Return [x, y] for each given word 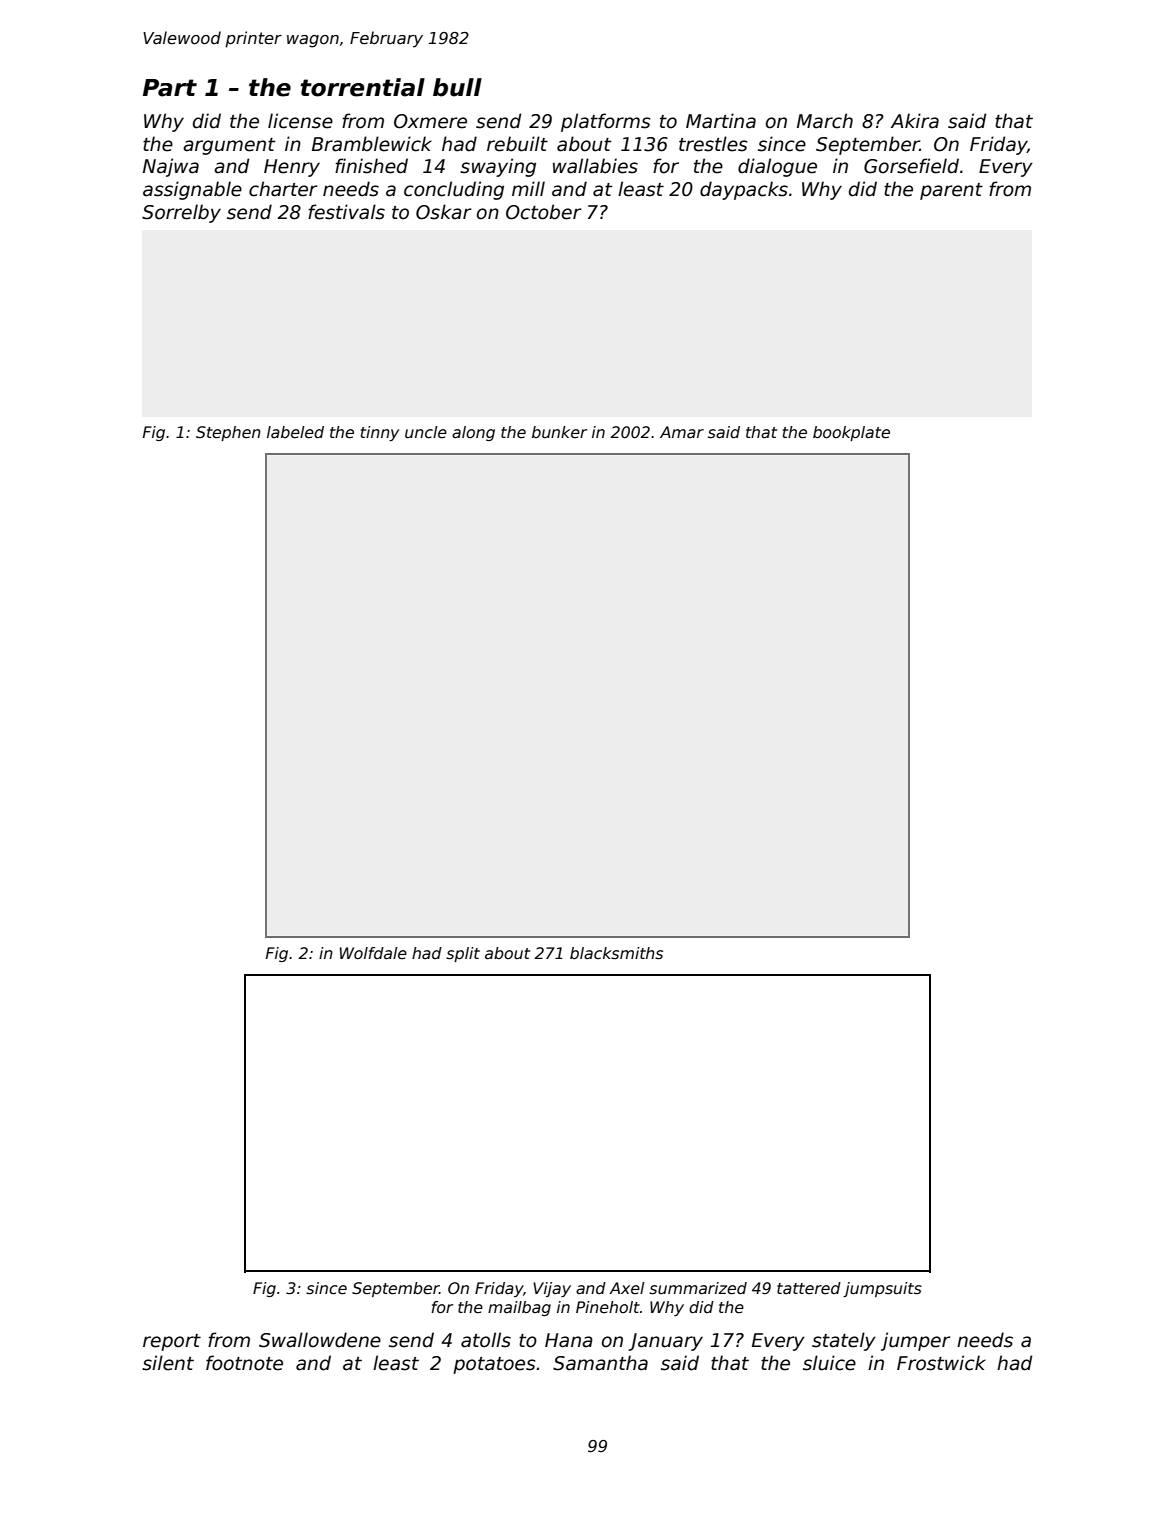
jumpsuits [882, 1289]
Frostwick [941, 1363]
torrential [362, 87]
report [172, 1342]
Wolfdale [373, 953]
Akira [915, 121]
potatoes [494, 1365]
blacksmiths [616, 953]
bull [457, 87]
